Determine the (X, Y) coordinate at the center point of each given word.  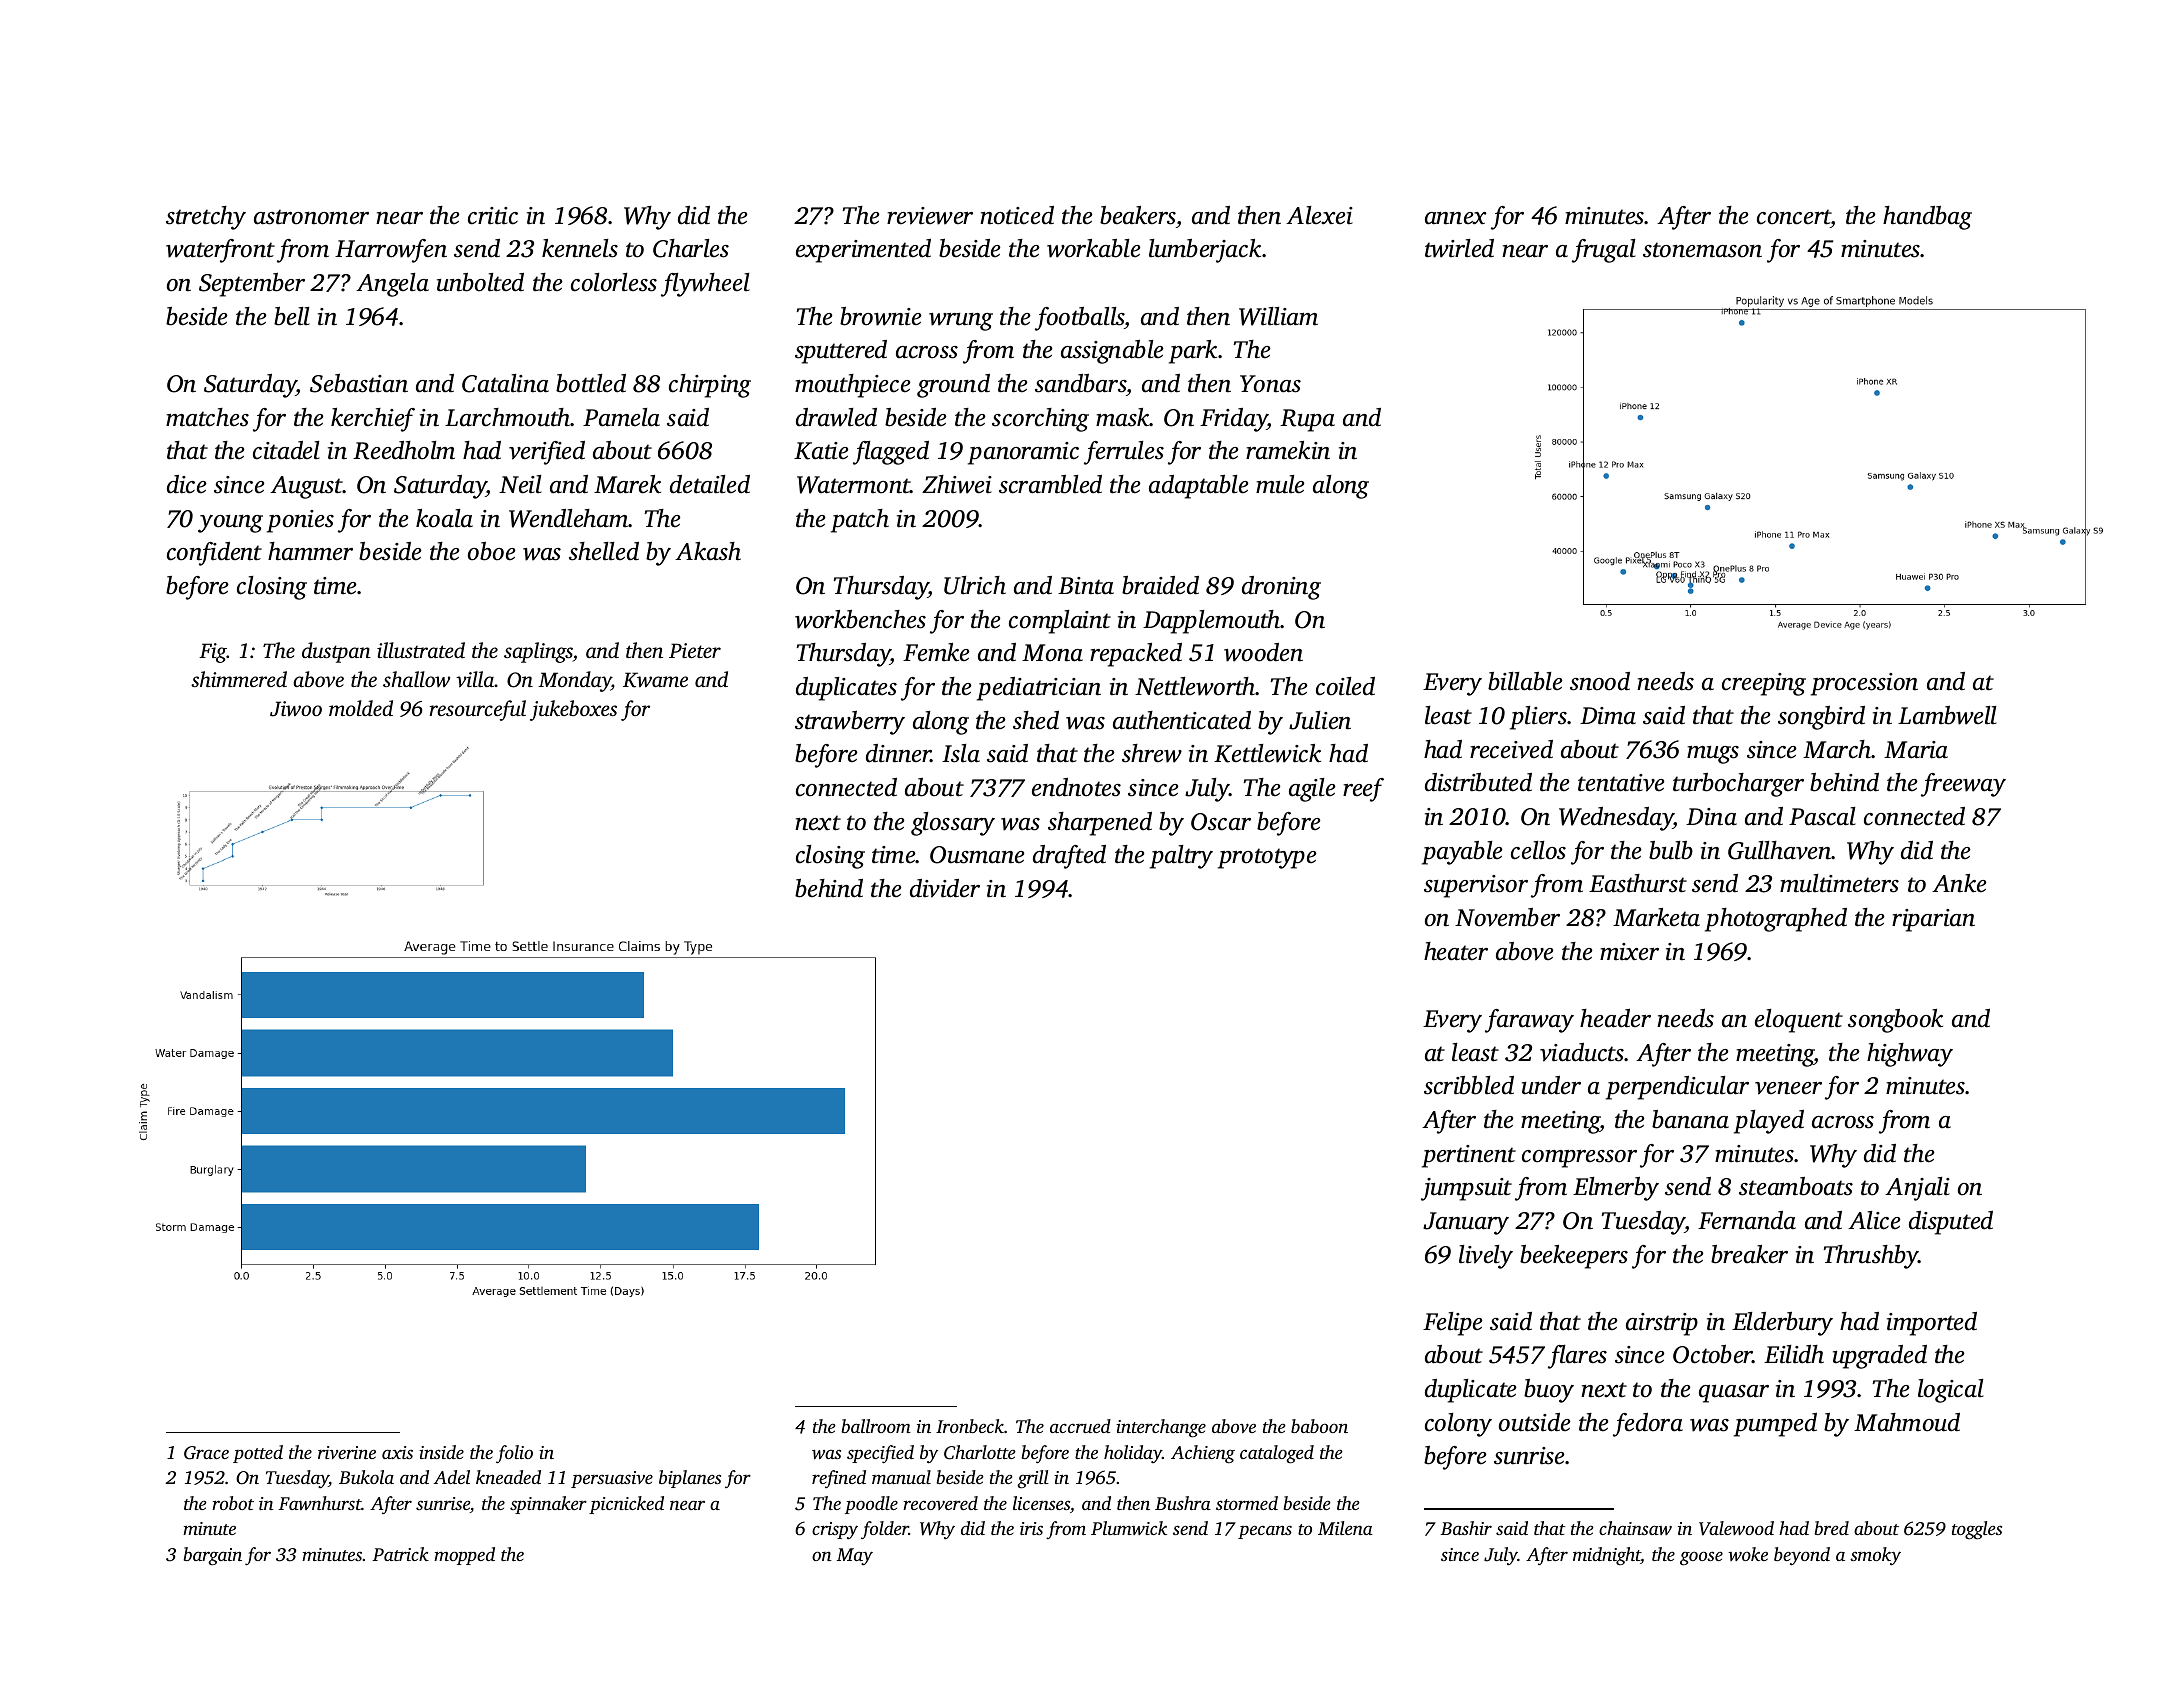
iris (1031, 1528)
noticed (1017, 215)
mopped (464, 1556)
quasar (1734, 1394)
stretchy (206, 218)
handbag (1927, 218)
